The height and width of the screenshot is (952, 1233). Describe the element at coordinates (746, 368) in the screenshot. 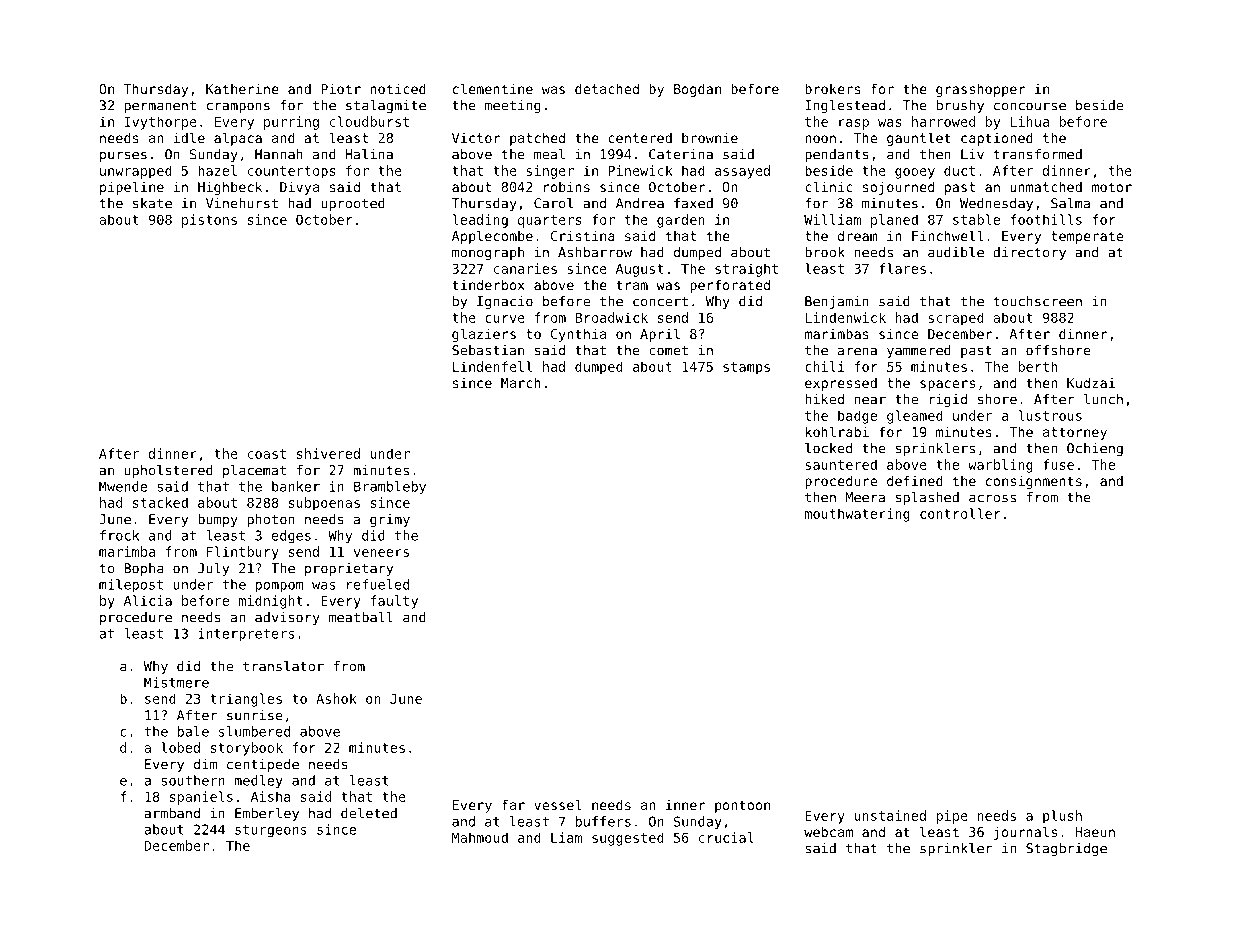

I see `stamps` at that location.
